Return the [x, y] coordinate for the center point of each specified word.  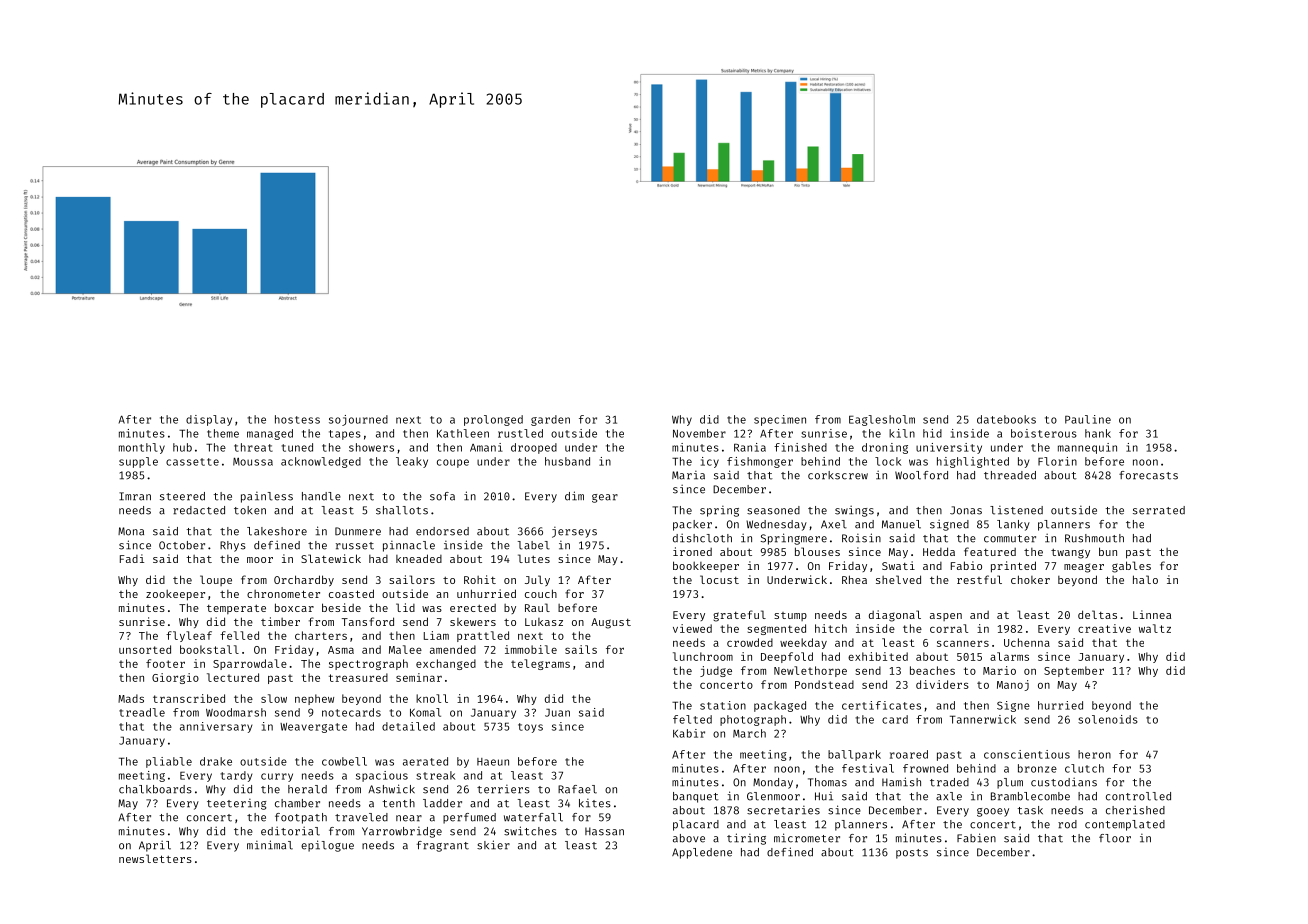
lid [405, 607]
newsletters [155, 858]
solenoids [1108, 719]
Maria [688, 475]
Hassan [604, 831]
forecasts [1148, 475]
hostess [297, 419]
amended [453, 649]
